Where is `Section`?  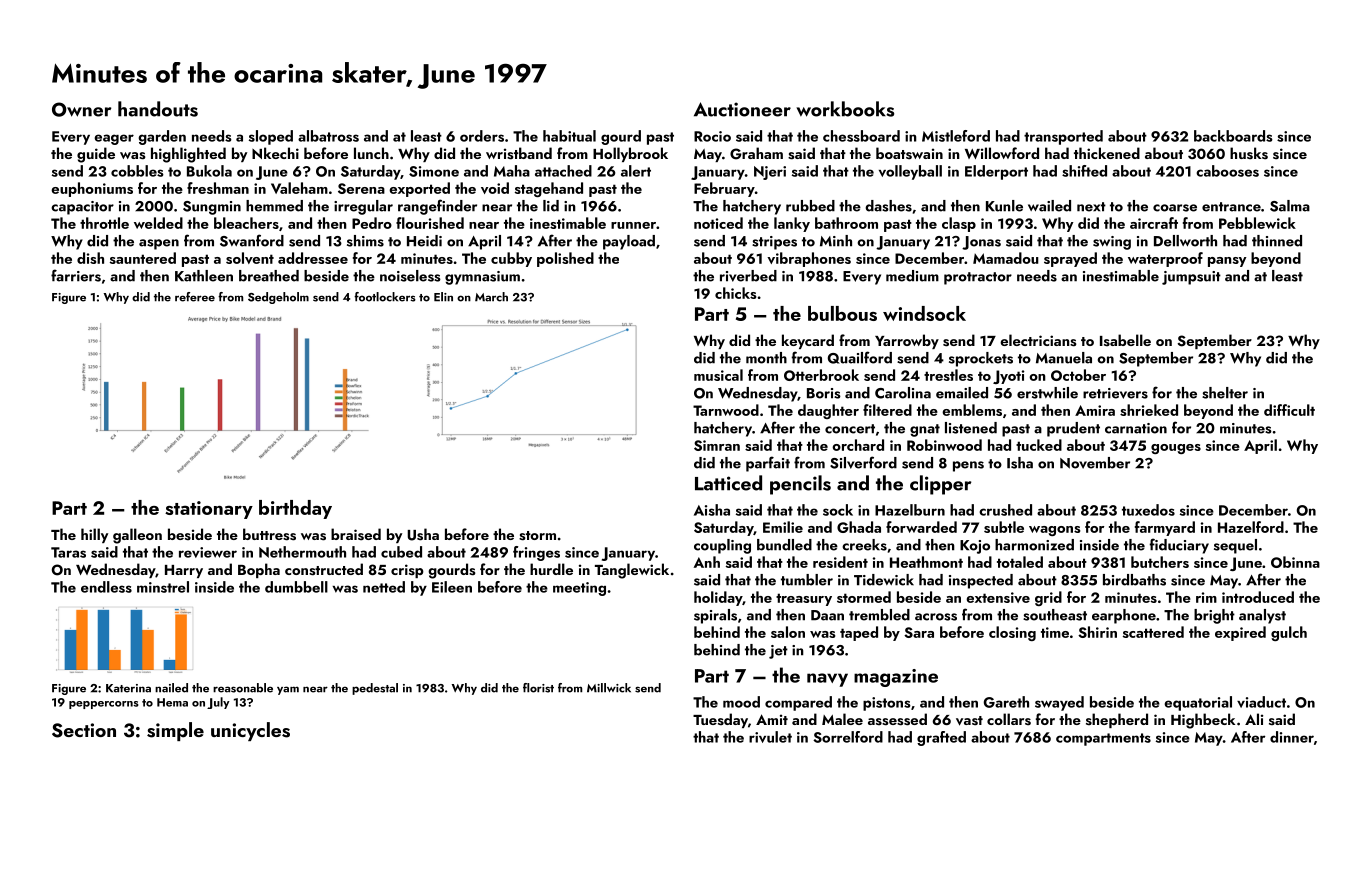 Section is located at coordinates (84, 730).
